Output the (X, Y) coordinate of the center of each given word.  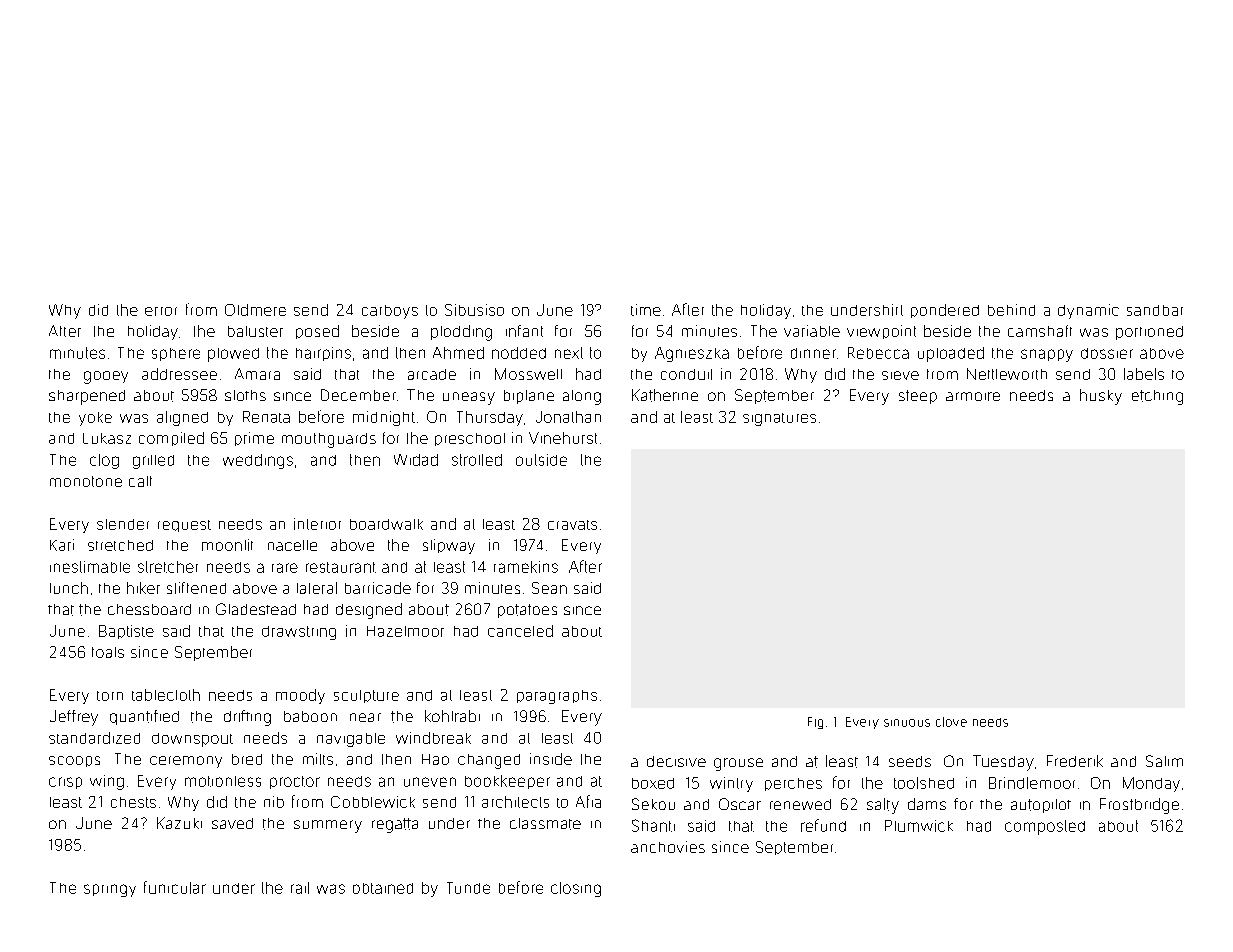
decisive (676, 761)
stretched (120, 545)
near (365, 717)
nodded (519, 353)
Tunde (468, 888)
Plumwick (919, 826)
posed (317, 332)
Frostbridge (1139, 806)
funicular (175, 887)
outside (541, 460)
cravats (572, 525)
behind (1011, 310)
